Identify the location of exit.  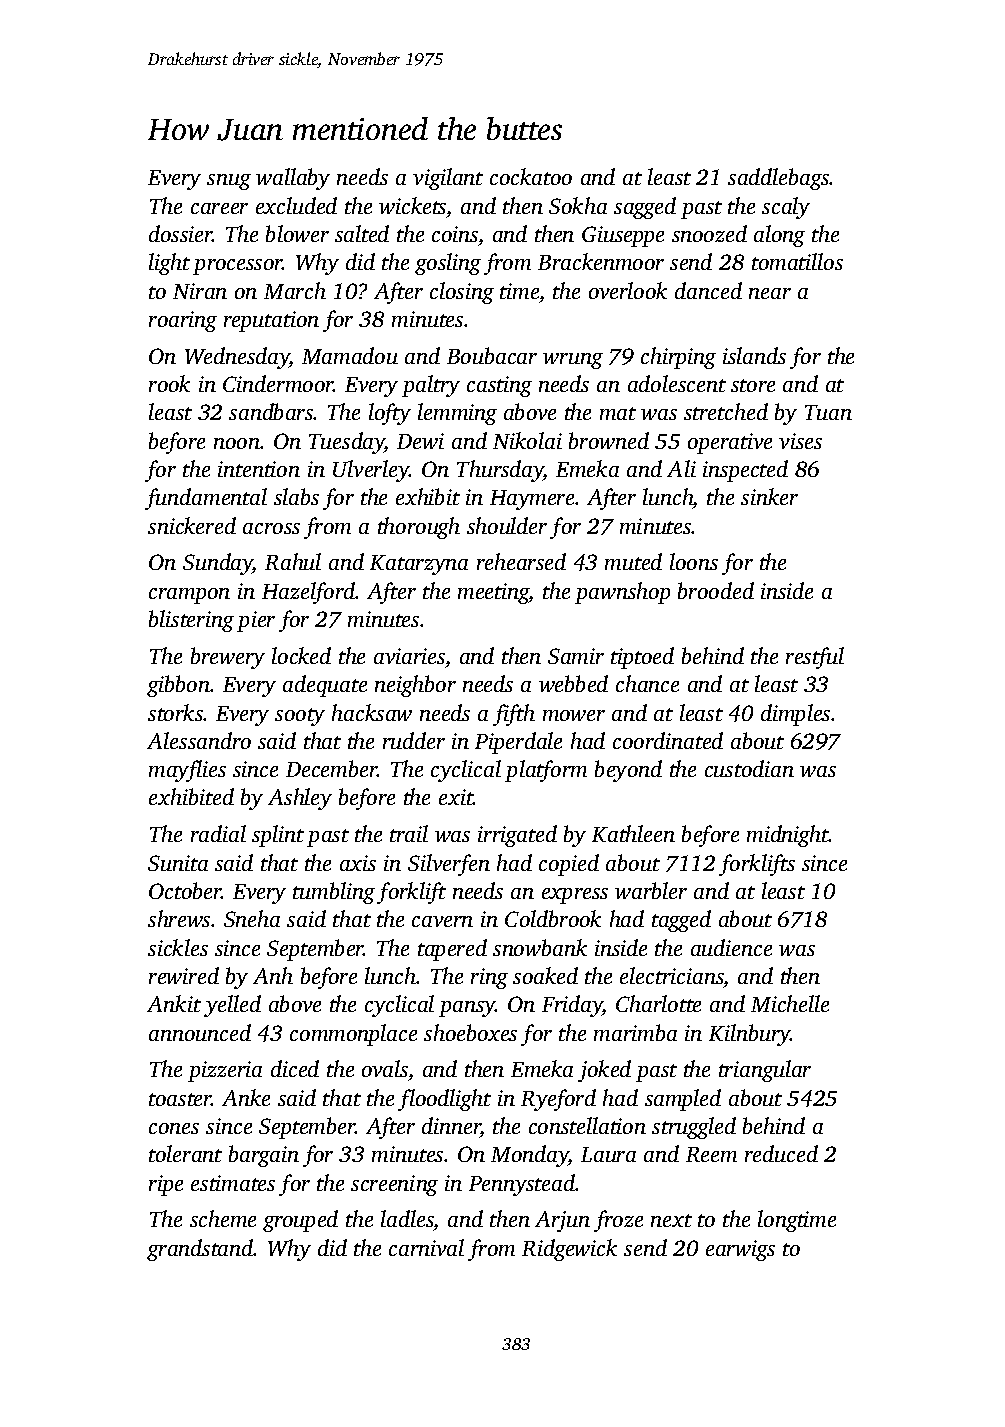
(456, 797).
